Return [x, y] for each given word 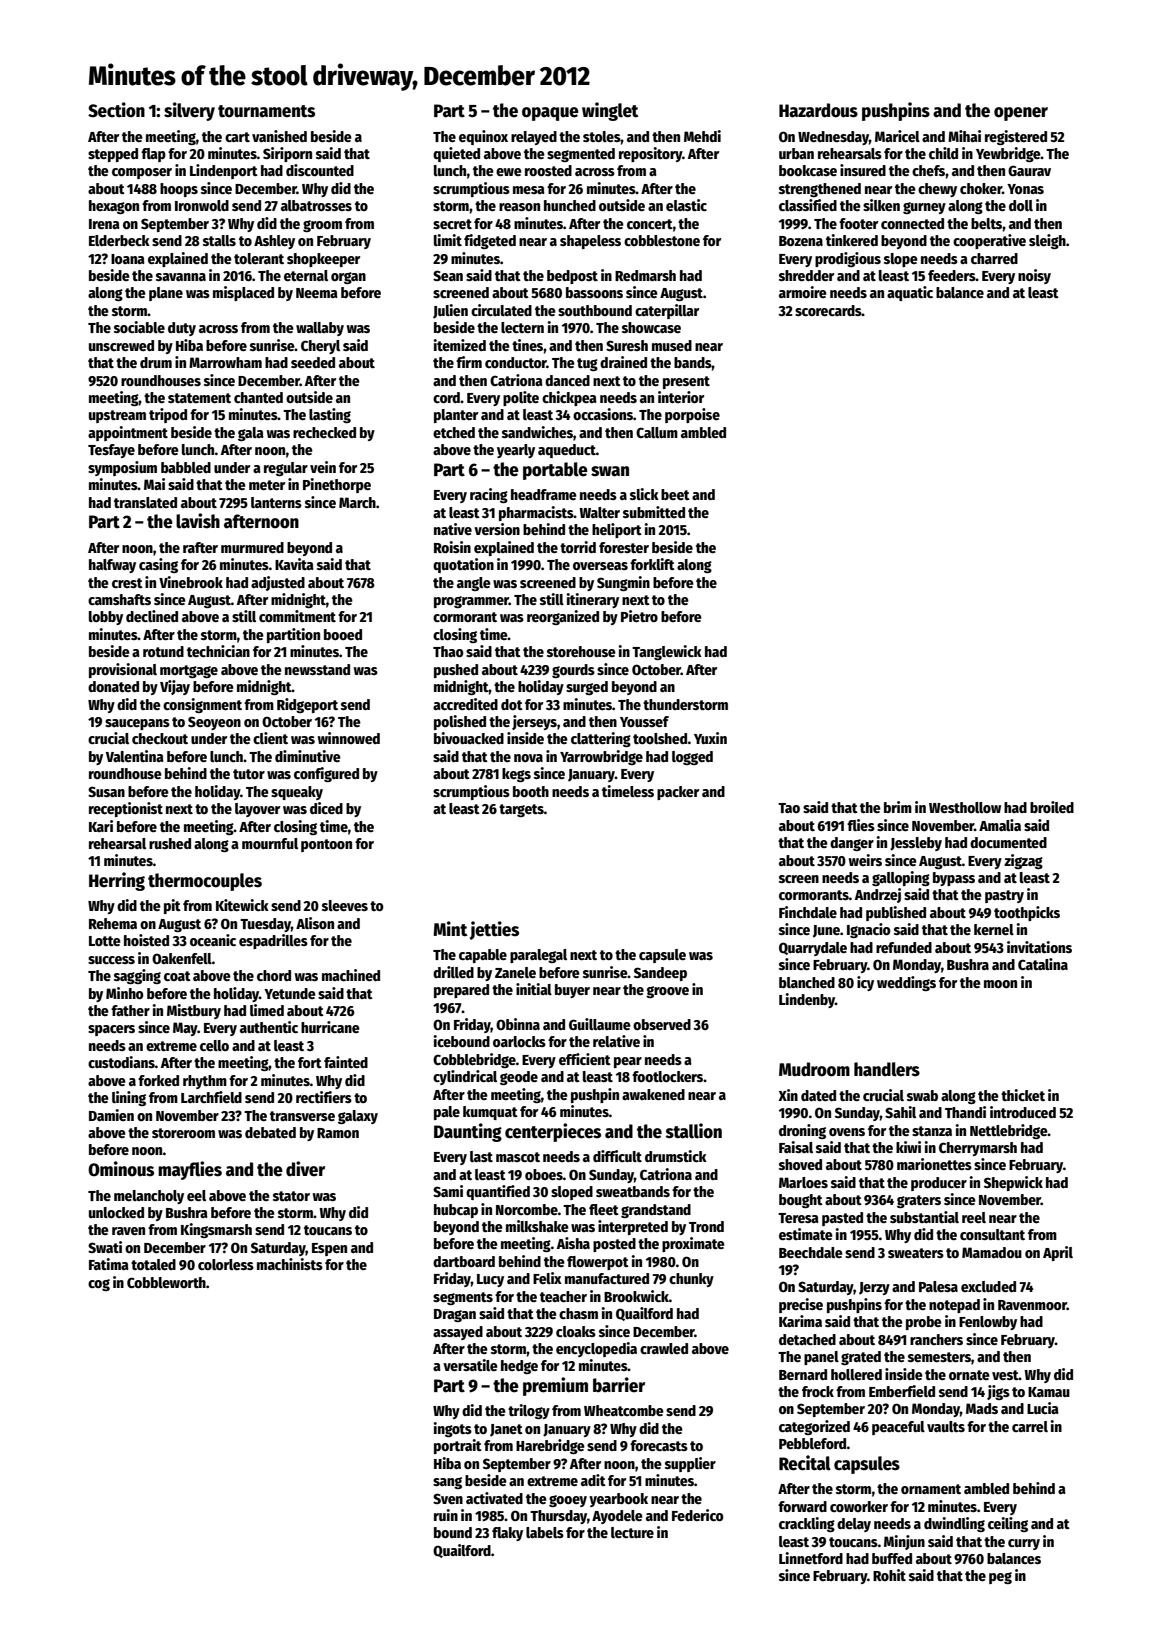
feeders [952, 275]
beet [675, 494]
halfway [112, 566]
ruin [446, 1515]
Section [116, 110]
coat [177, 976]
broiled [1052, 807]
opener [1021, 114]
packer [678, 793]
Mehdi [702, 136]
